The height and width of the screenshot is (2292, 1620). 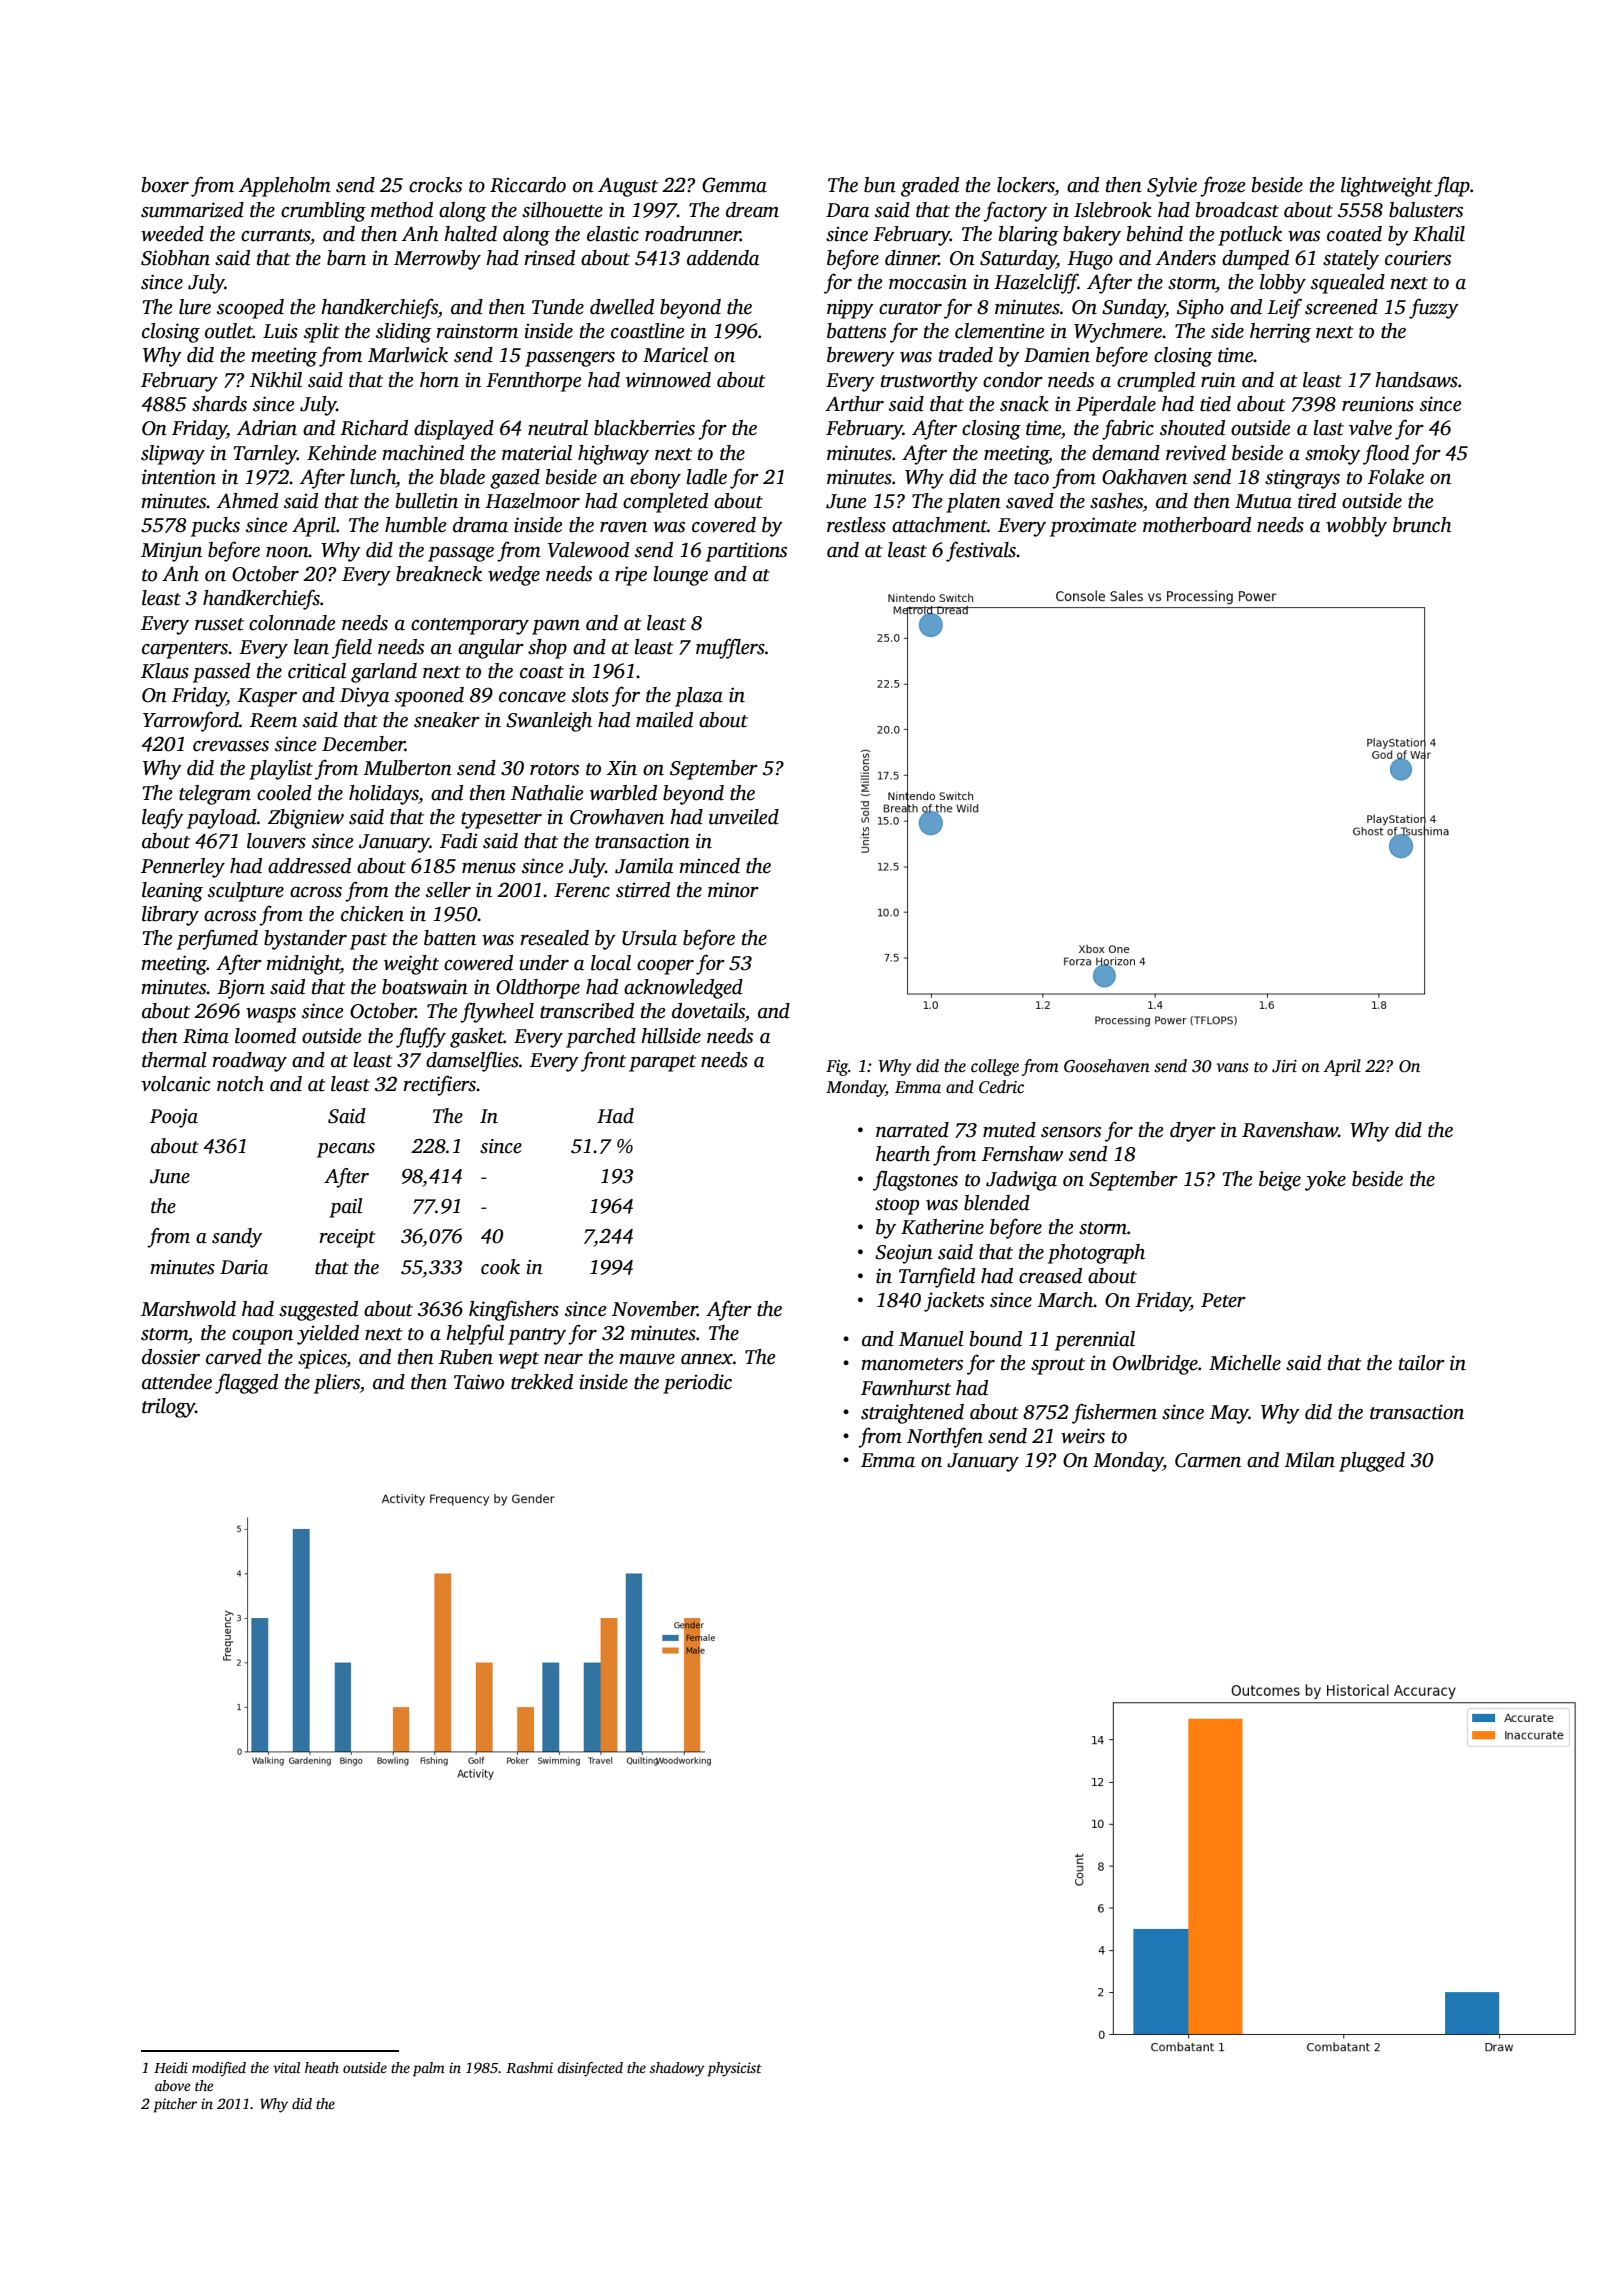 I want to click on bun, so click(x=880, y=185).
